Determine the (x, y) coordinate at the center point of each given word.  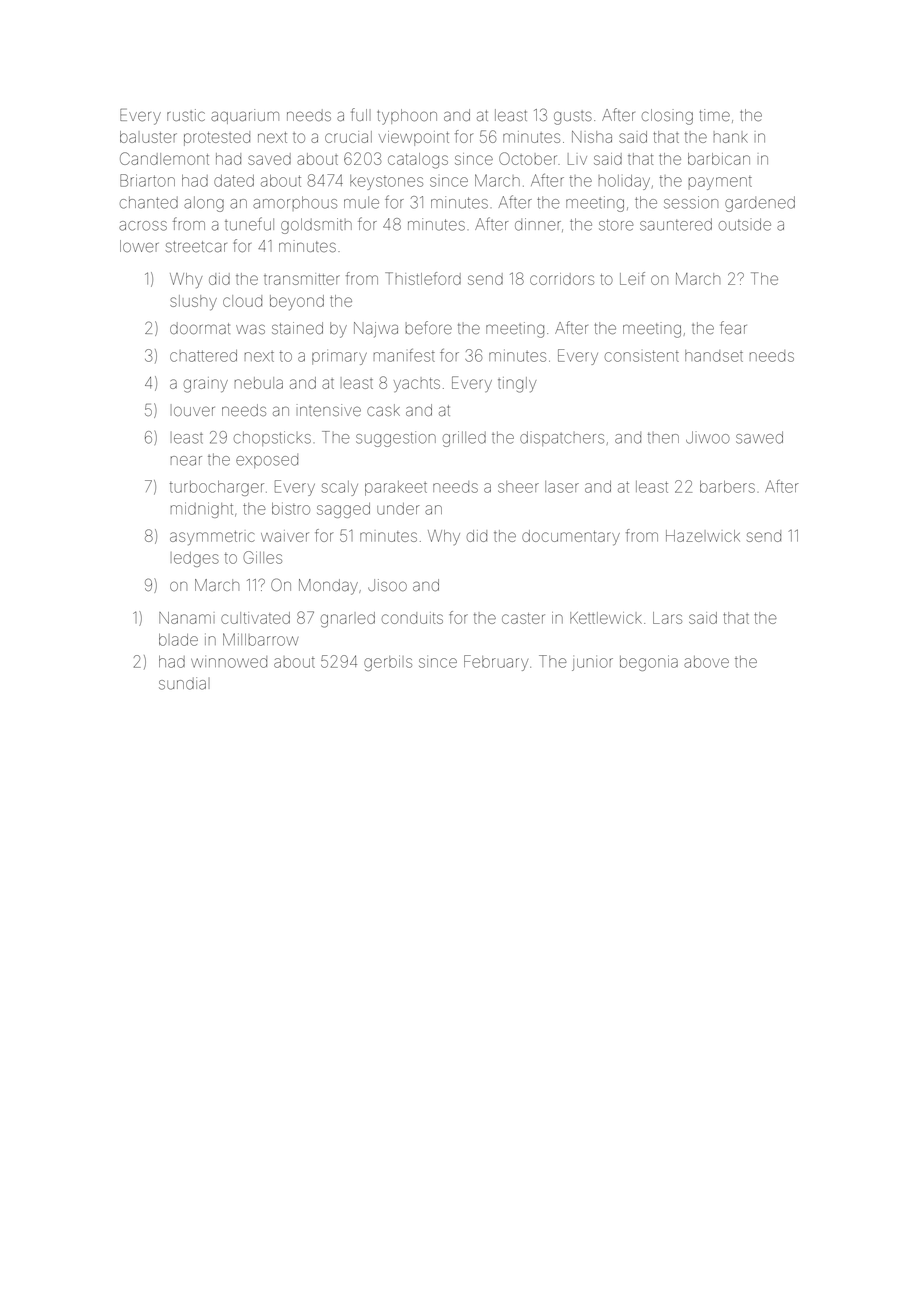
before (429, 327)
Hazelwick (703, 536)
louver (194, 411)
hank (731, 137)
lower (139, 246)
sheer (518, 487)
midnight (202, 510)
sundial (184, 683)
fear (733, 327)
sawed (759, 437)
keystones (386, 182)
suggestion (396, 439)
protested (217, 138)
